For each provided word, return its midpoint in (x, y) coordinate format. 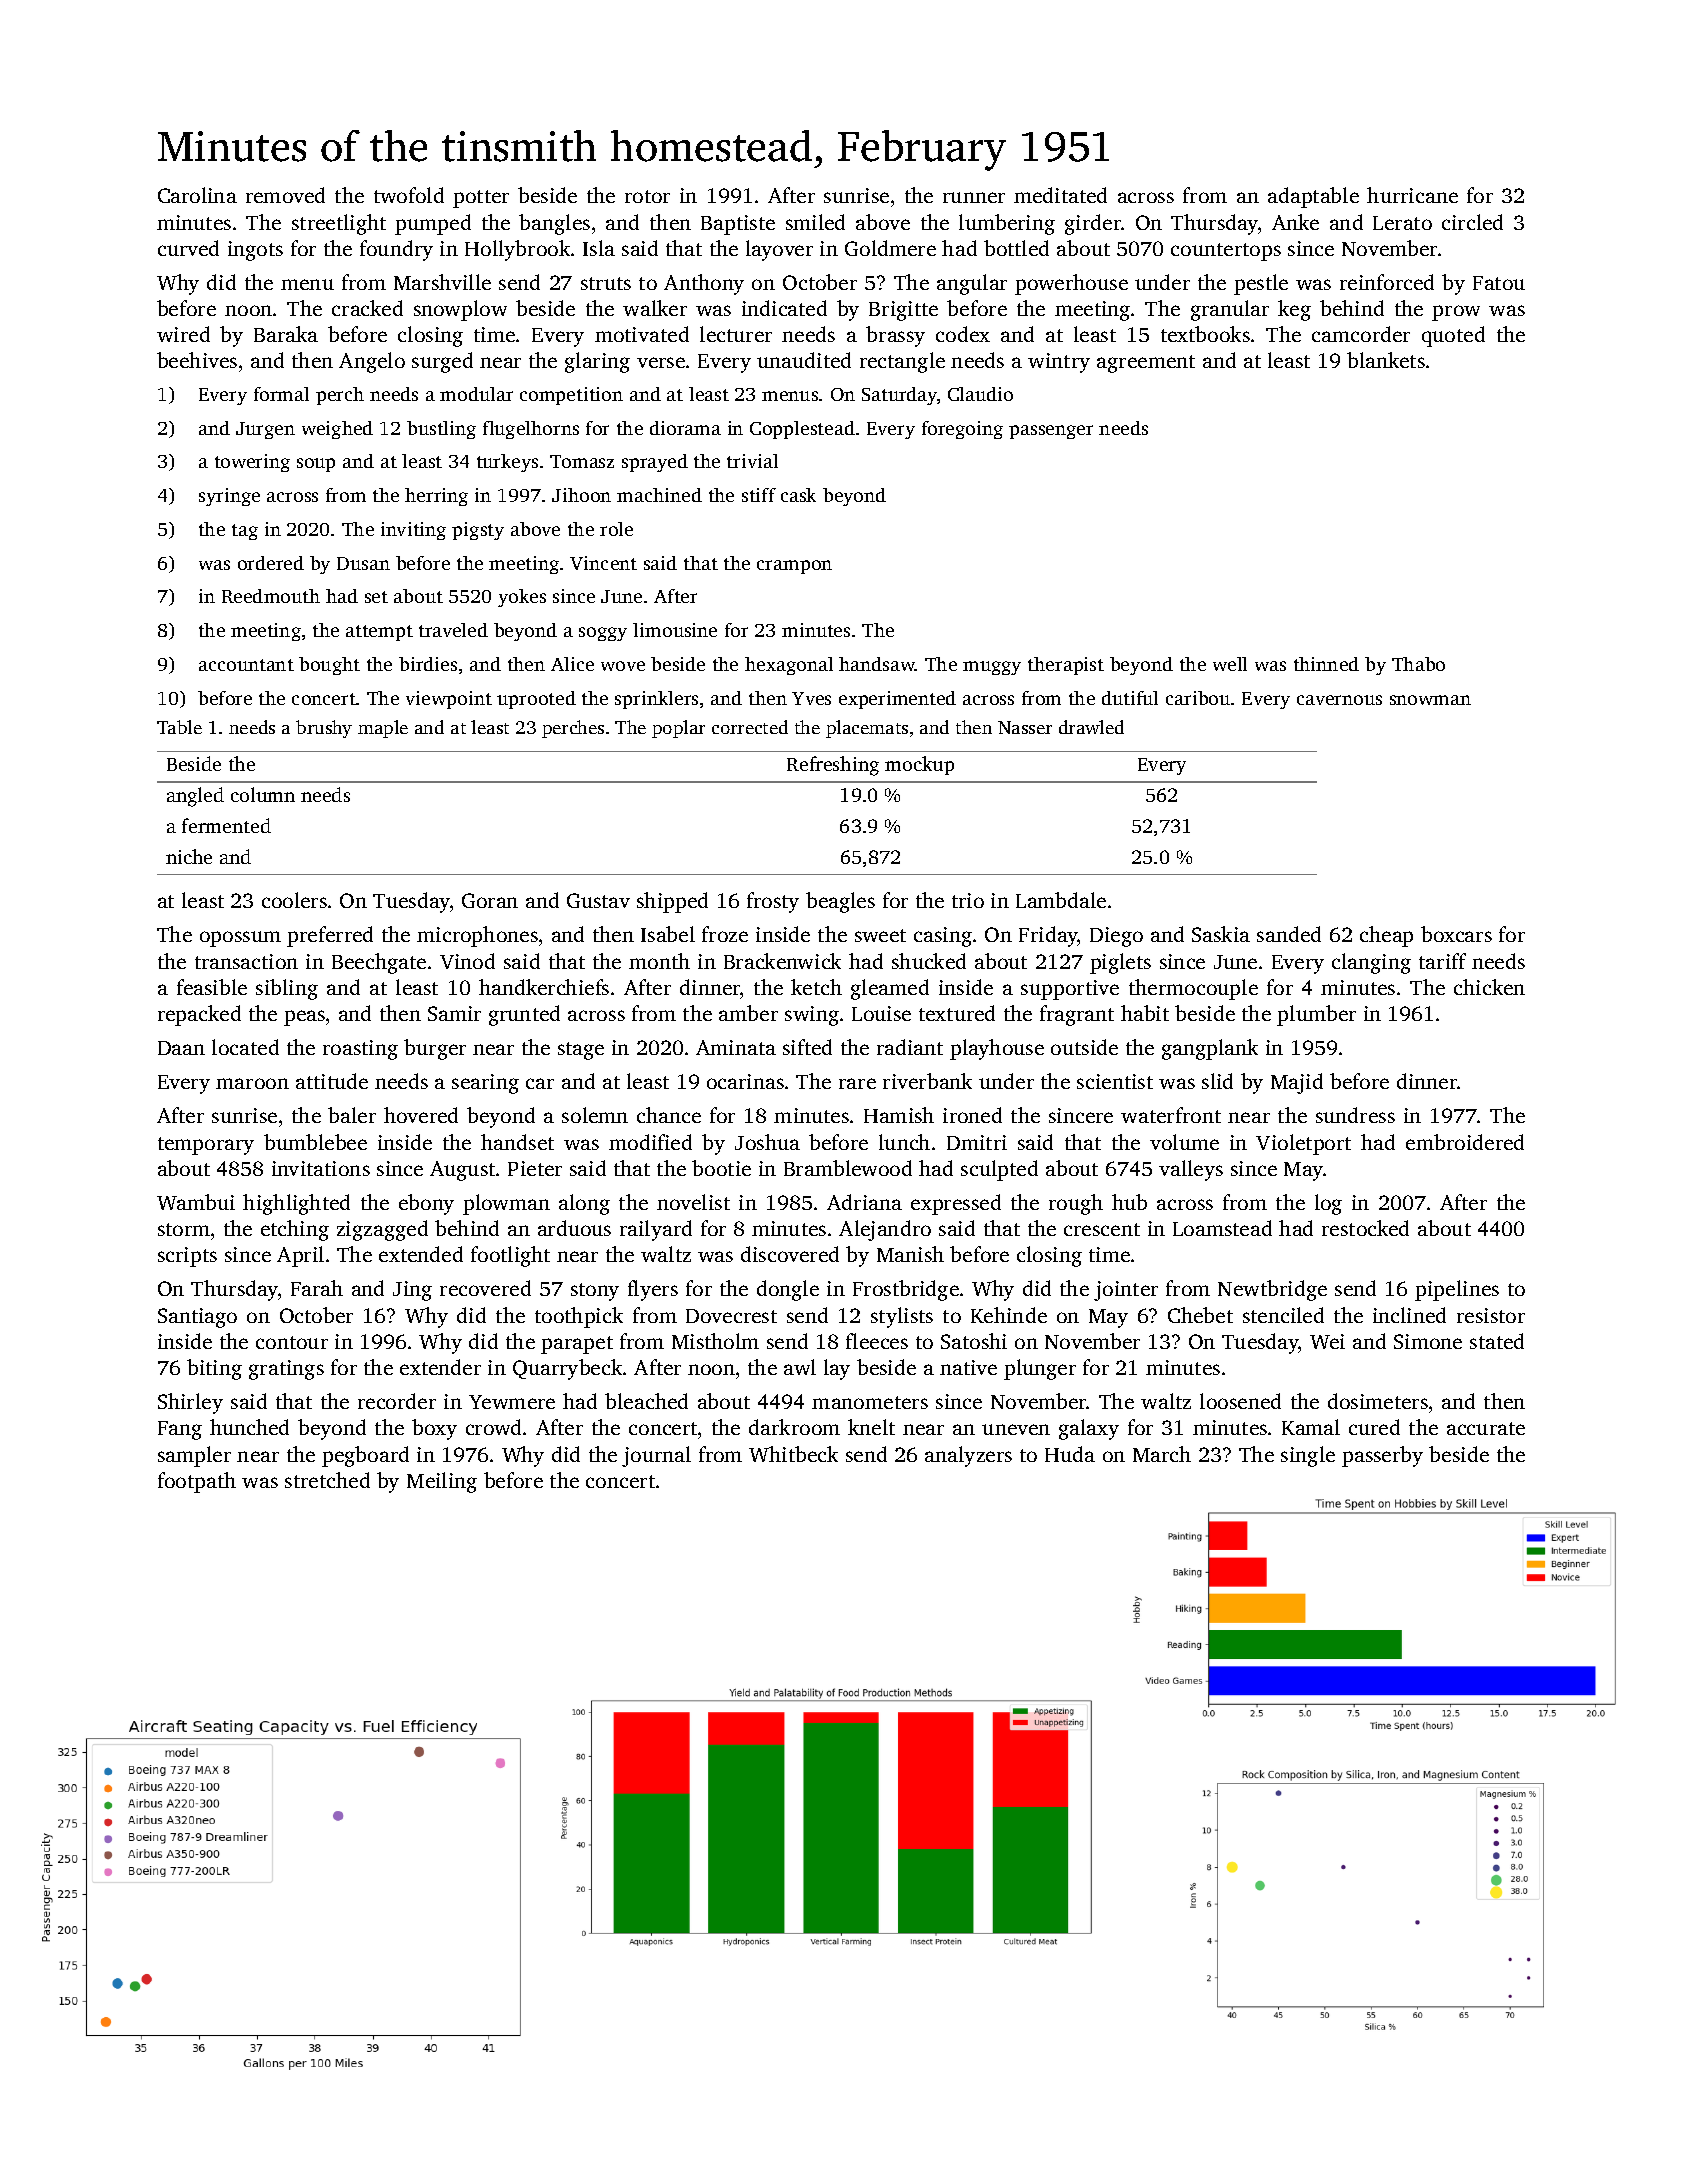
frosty (773, 902)
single (1308, 1456)
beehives (197, 360)
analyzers (968, 1456)
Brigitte (903, 311)
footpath (197, 1482)
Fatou (1499, 283)
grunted (524, 1015)
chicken (1489, 987)
